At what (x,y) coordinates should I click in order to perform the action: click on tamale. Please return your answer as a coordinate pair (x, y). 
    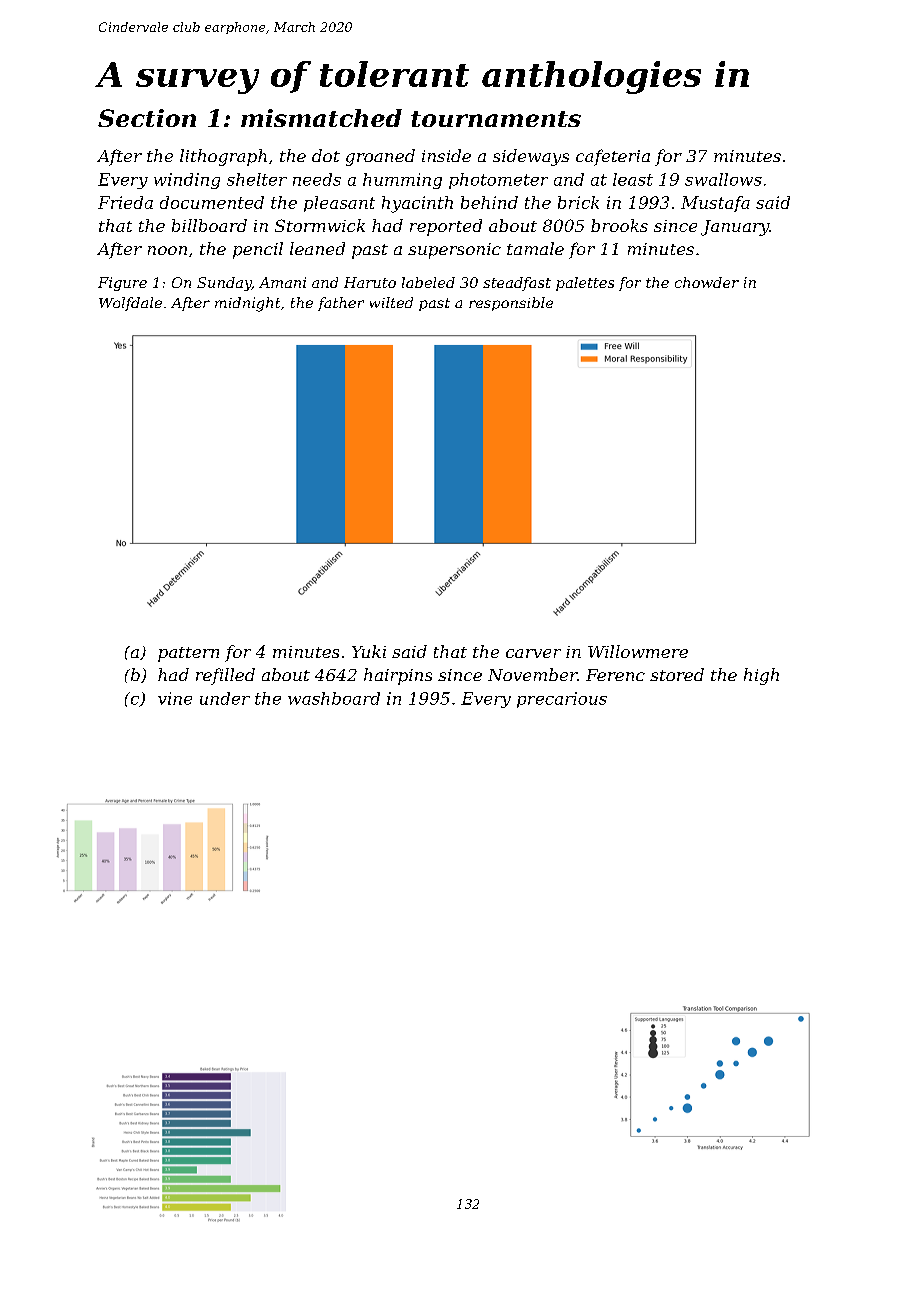
    Looking at the image, I should click on (535, 248).
